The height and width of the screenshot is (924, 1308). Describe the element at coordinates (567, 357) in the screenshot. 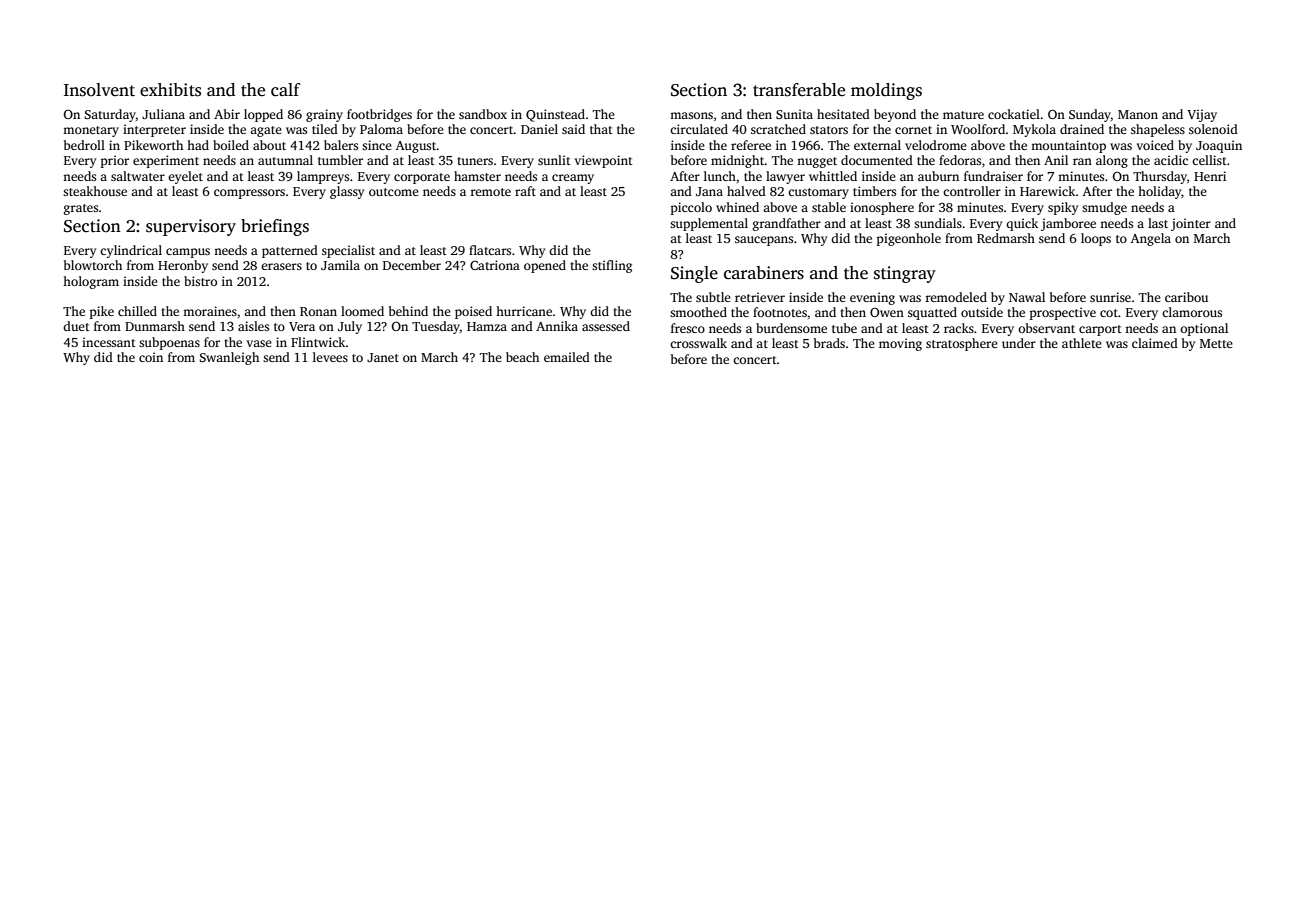

I see `emailed` at that location.
